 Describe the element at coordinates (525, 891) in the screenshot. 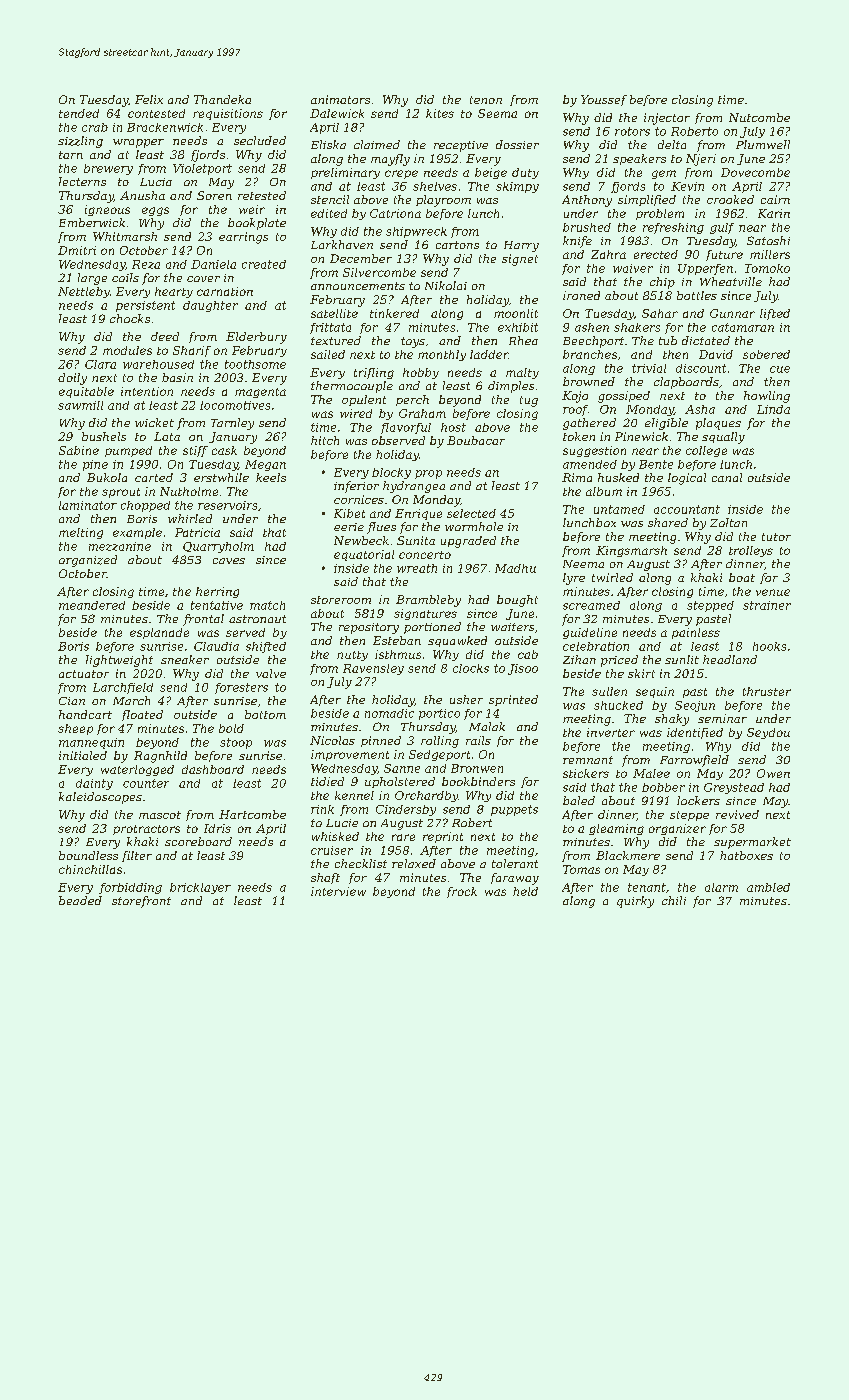

I see `held` at that location.
